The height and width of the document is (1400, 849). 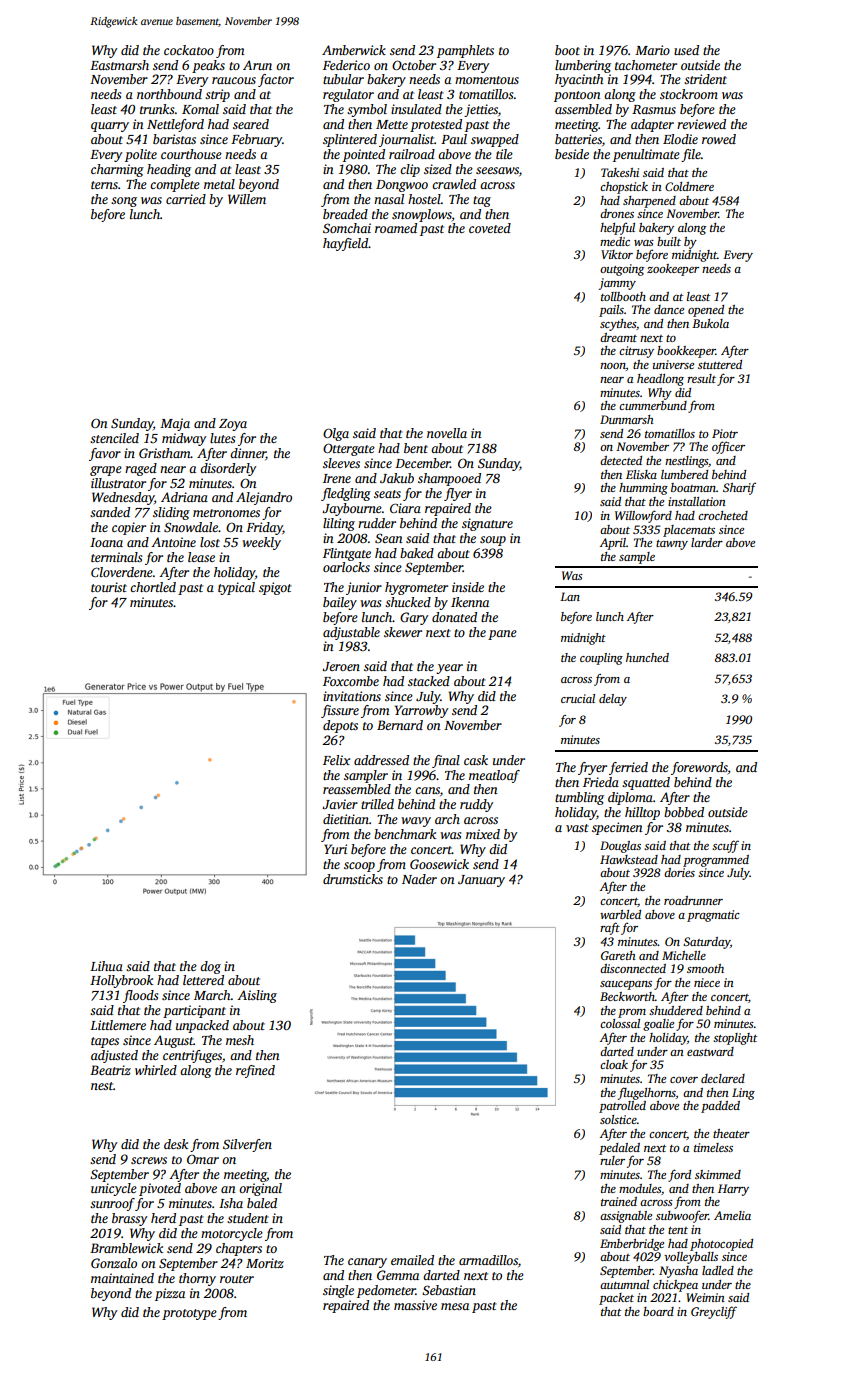 What do you see at coordinates (106, 966) in the document?
I see `Lihua` at bounding box center [106, 966].
